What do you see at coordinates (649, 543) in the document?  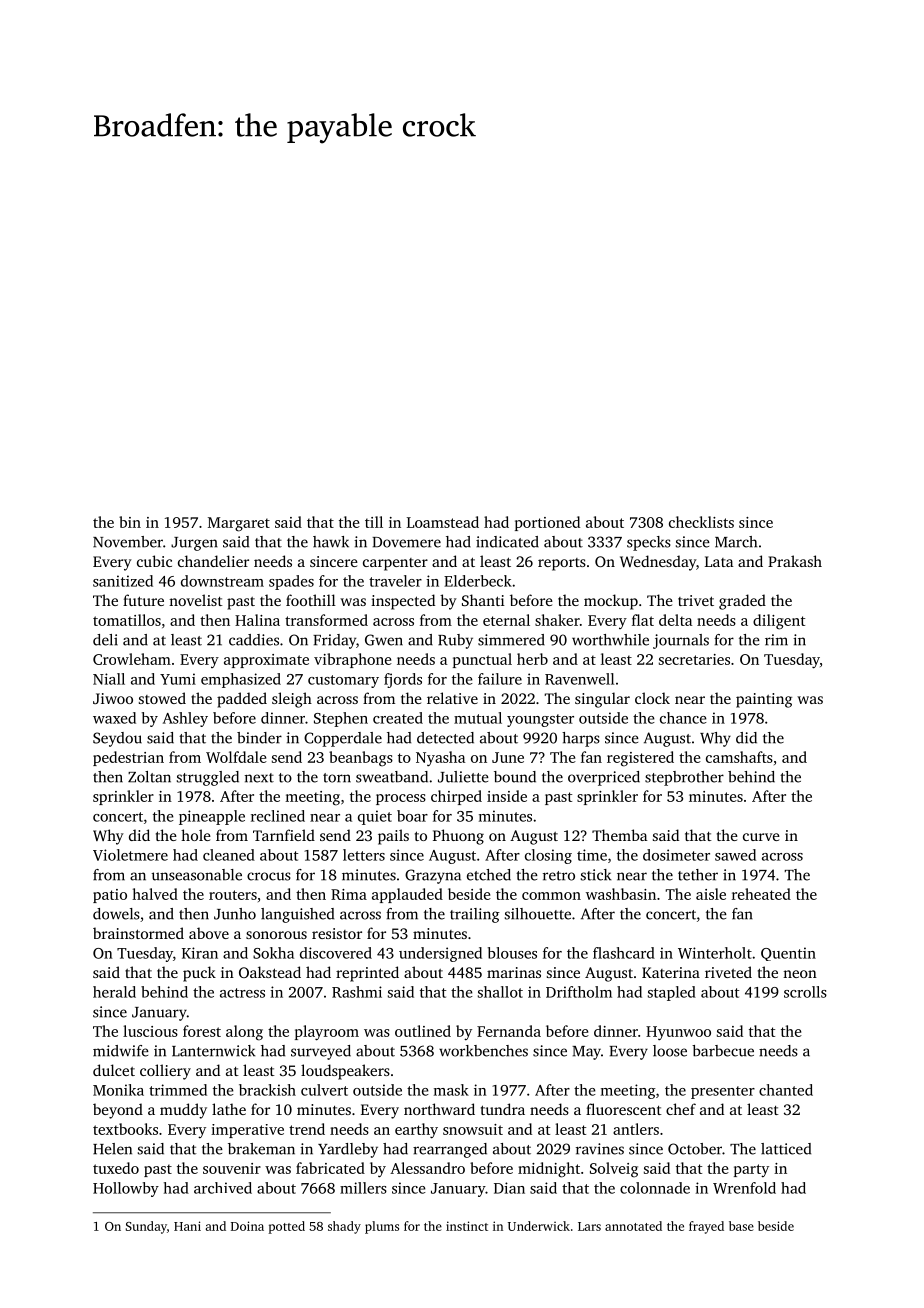 I see `specks` at bounding box center [649, 543].
